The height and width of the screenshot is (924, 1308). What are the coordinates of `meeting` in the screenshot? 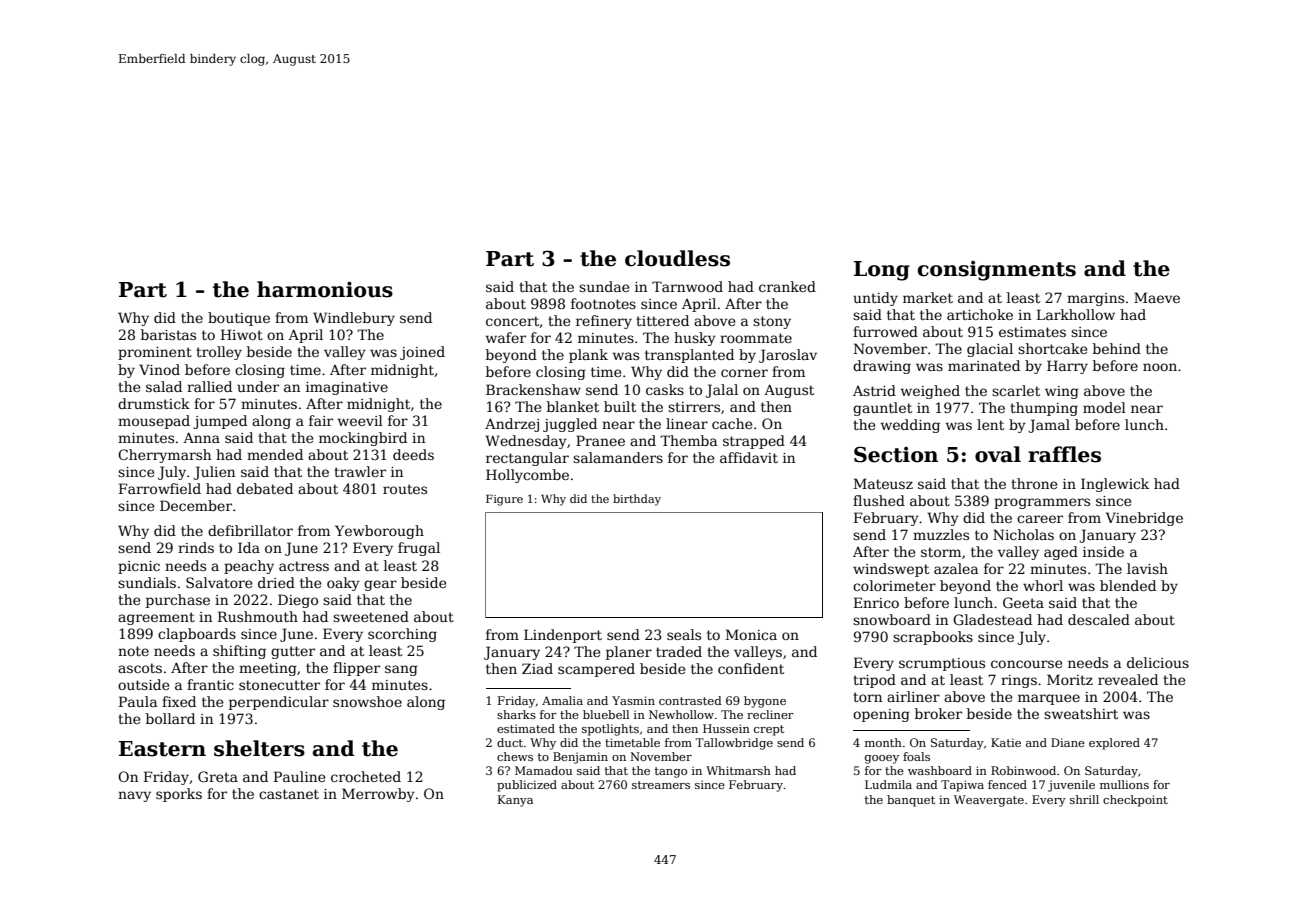 It's located at (268, 669).
